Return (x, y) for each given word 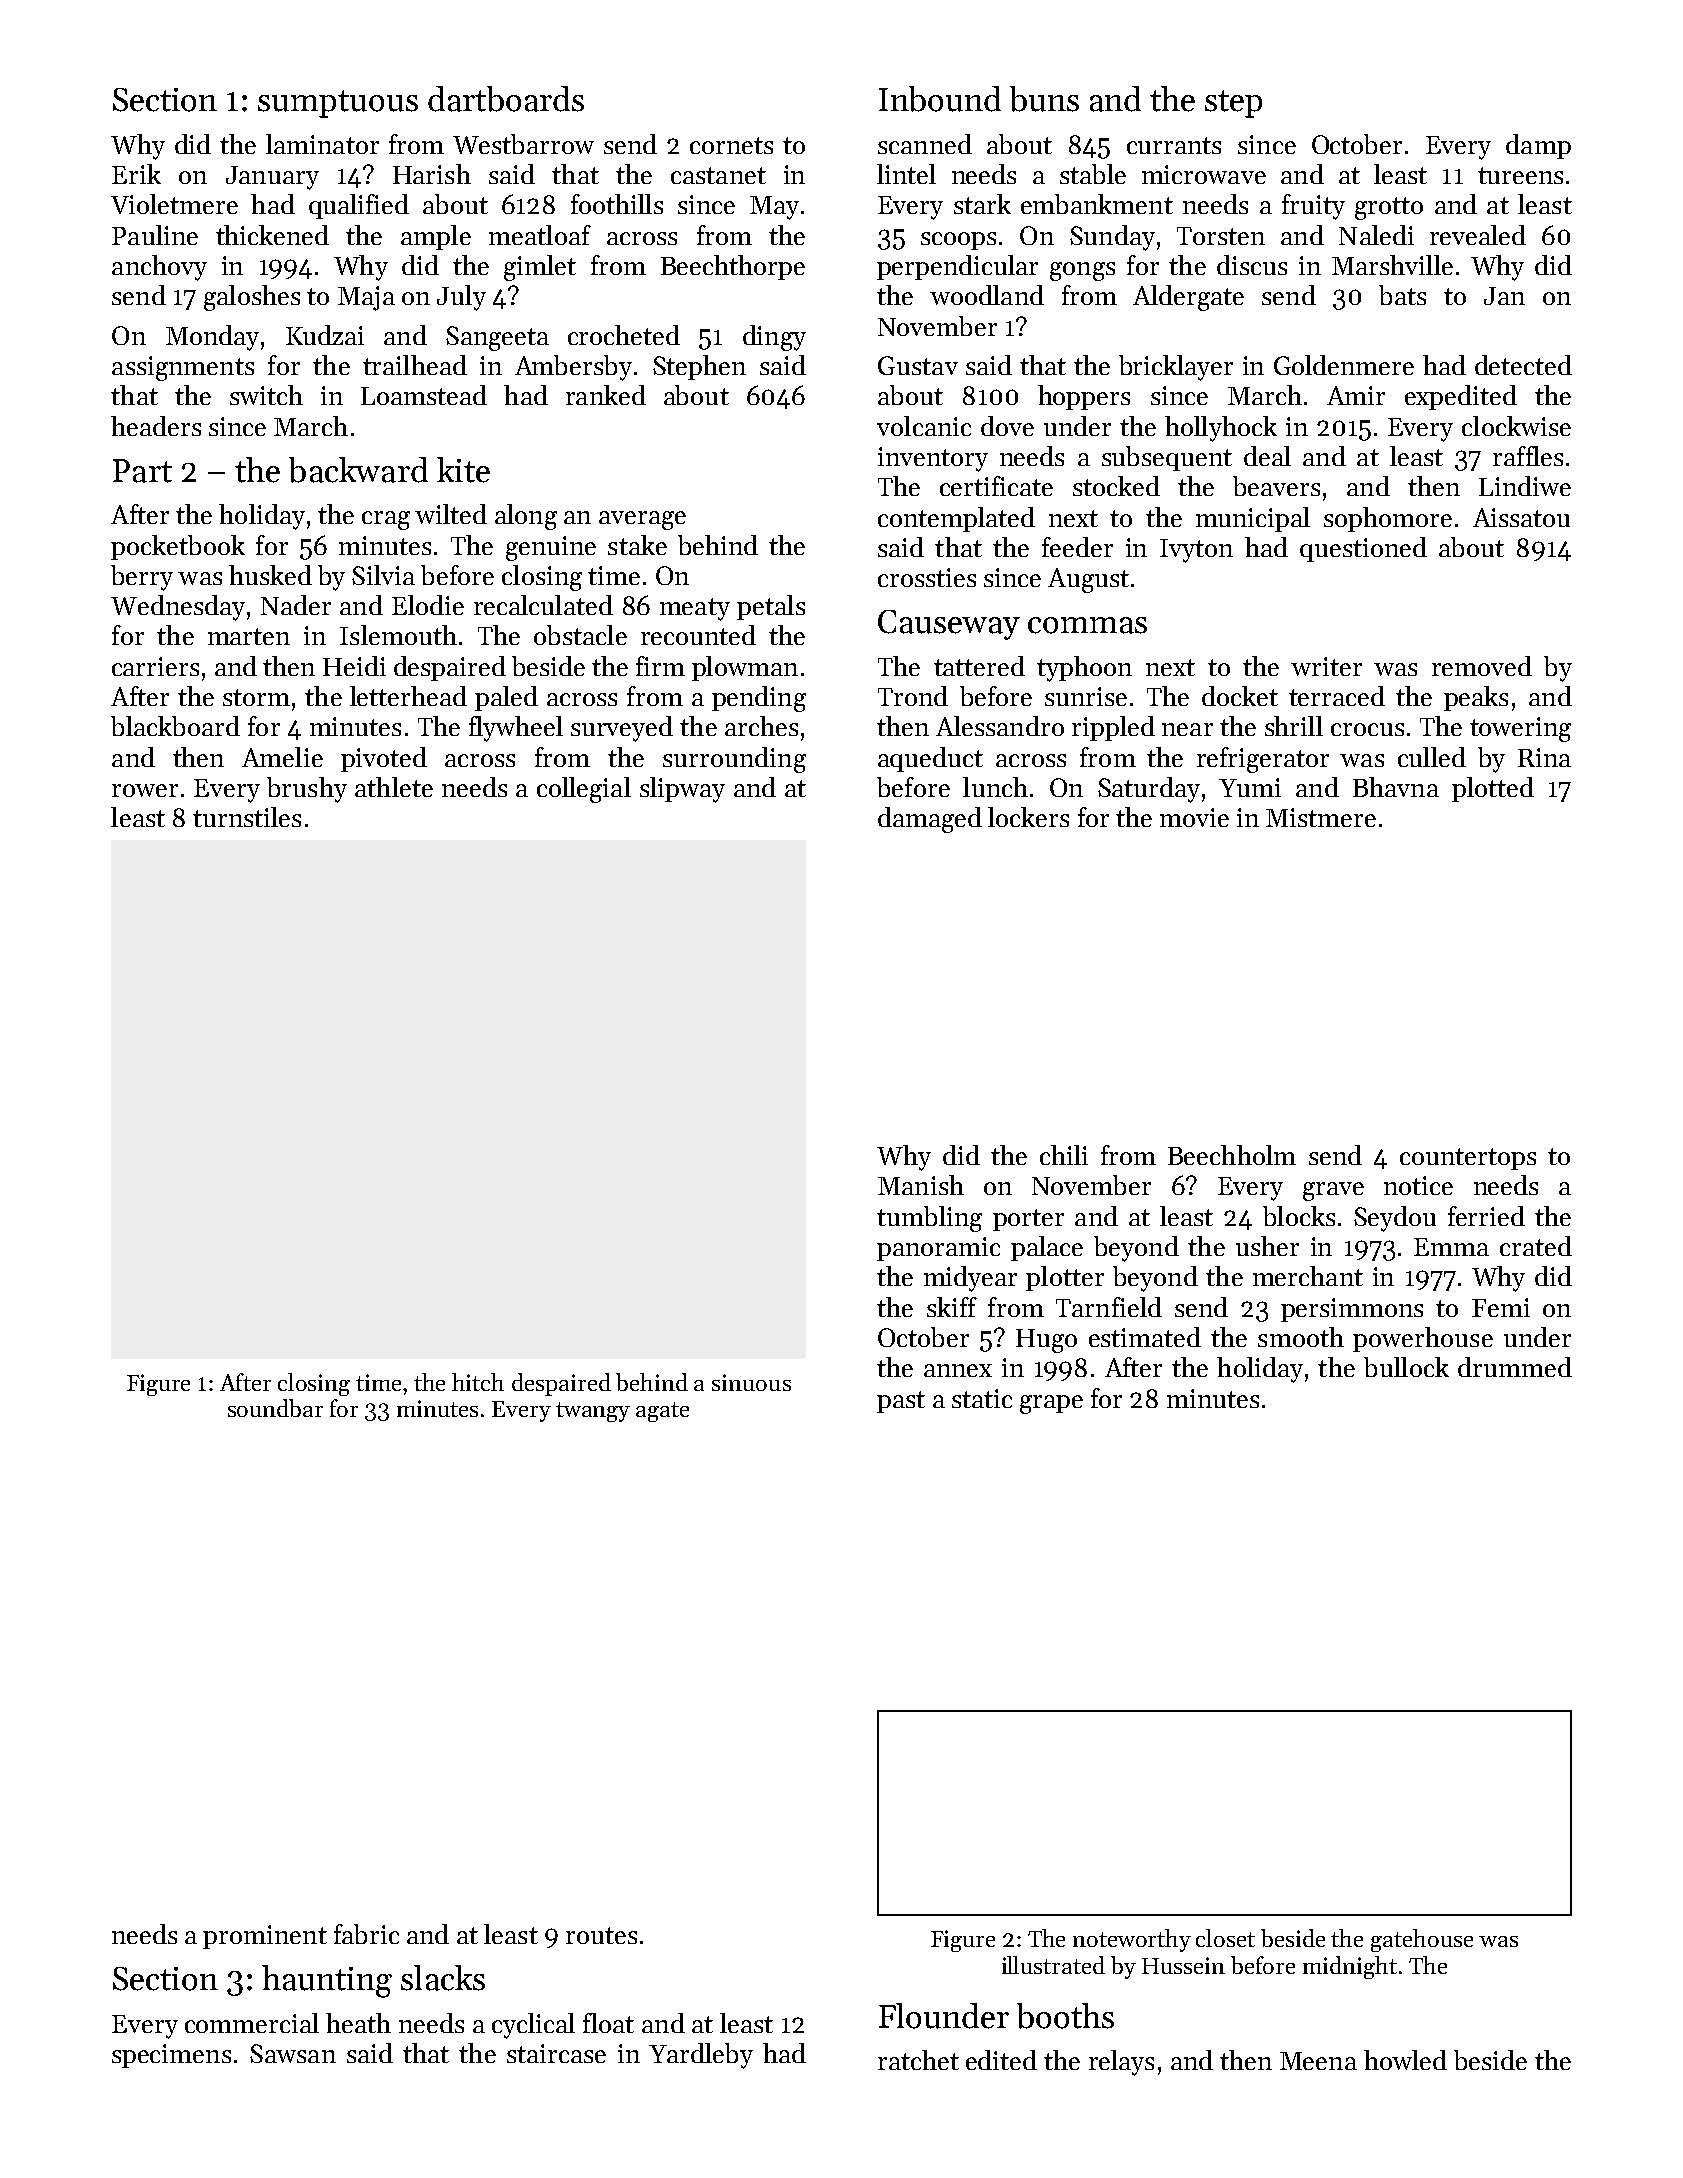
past (901, 1402)
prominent (265, 1937)
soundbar (275, 1408)
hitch (478, 1382)
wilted (451, 514)
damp (1538, 146)
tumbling (929, 1219)
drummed (1515, 1367)
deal (1267, 456)
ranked (606, 395)
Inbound (940, 99)
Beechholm (1232, 1155)
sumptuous (338, 104)
